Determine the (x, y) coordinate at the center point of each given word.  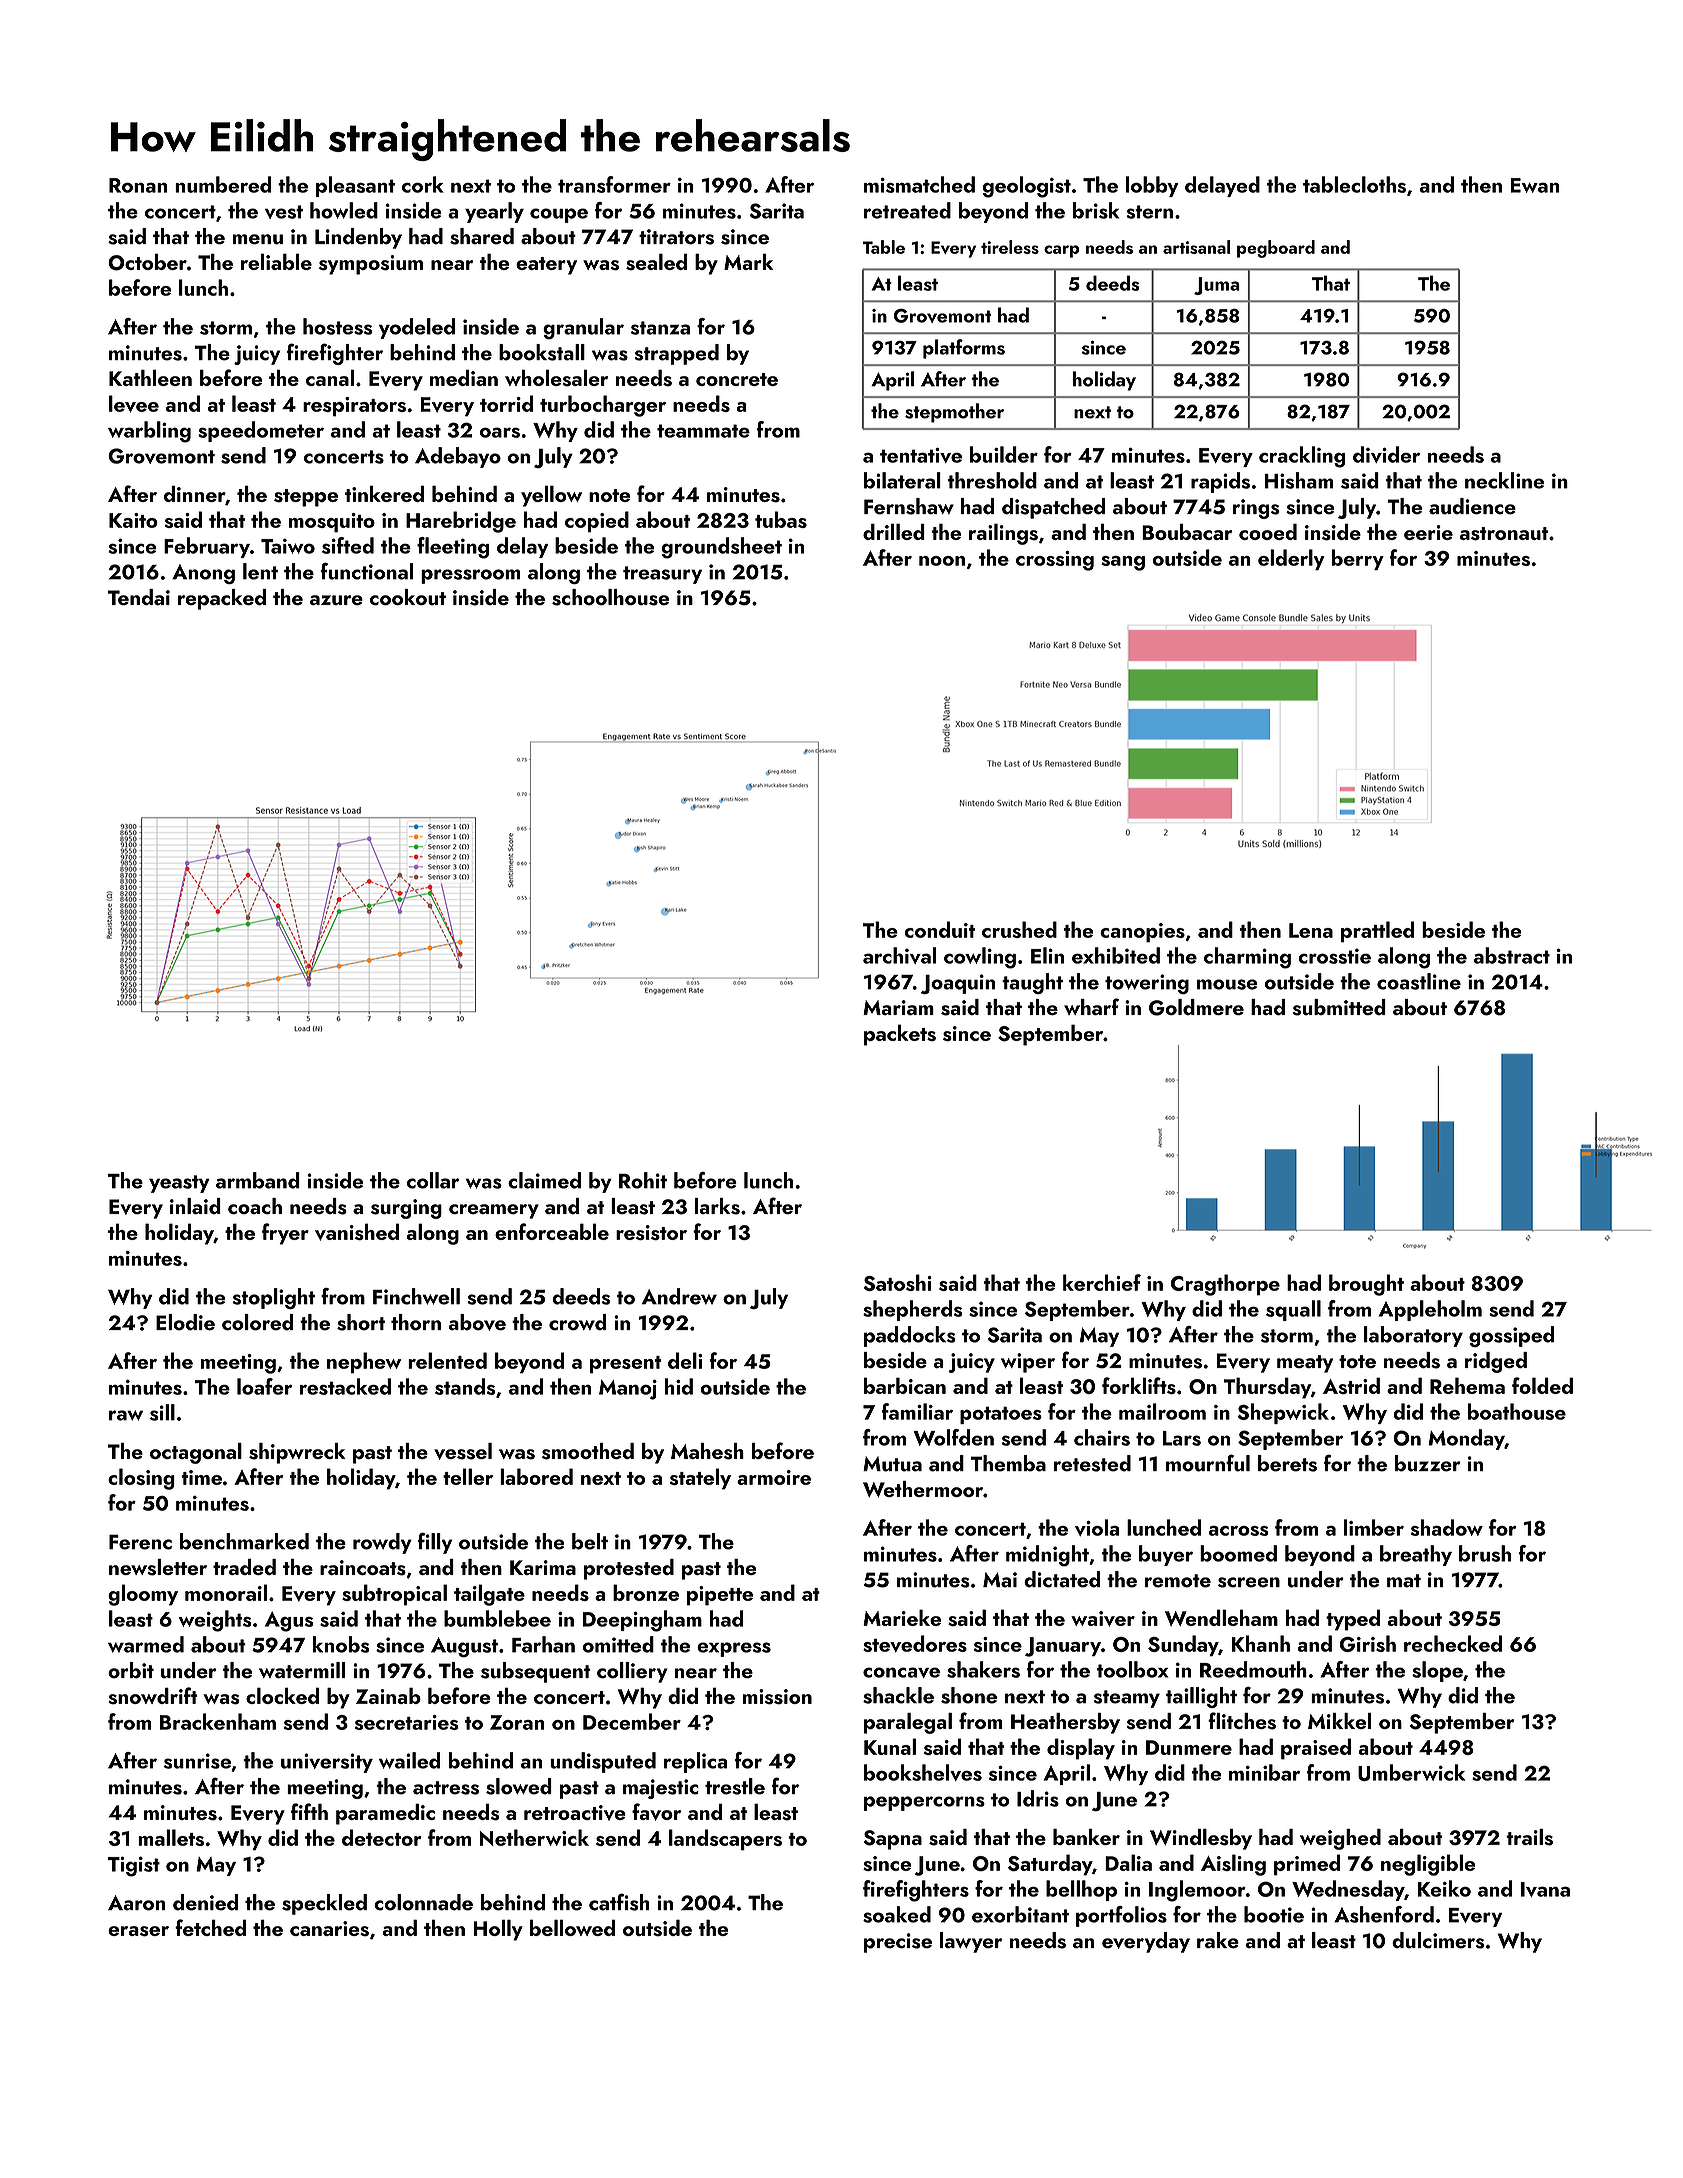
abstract (1512, 955)
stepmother (954, 413)
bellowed (572, 1928)
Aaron (137, 1903)
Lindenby (358, 238)
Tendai (139, 597)
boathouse (1517, 1411)
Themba (1008, 1463)
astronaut (1504, 534)
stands (465, 1386)
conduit (940, 929)
